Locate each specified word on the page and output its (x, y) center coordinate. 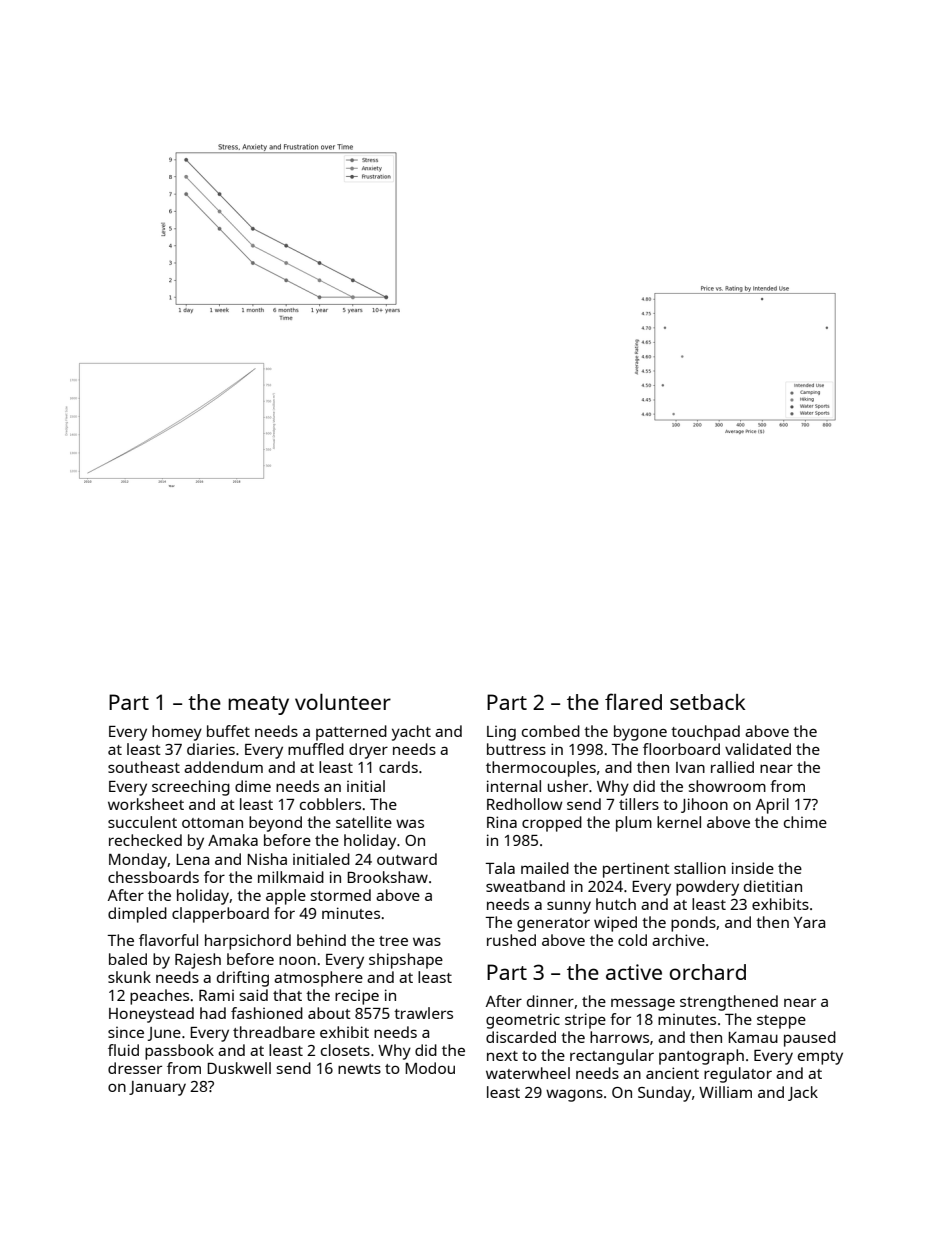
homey (177, 733)
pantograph (701, 1057)
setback (708, 702)
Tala (500, 868)
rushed (511, 940)
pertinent (636, 870)
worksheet (146, 804)
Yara (809, 922)
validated (758, 749)
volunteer (343, 702)
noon (297, 960)
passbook (179, 1052)
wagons (574, 1095)
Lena (192, 859)
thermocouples (541, 769)
